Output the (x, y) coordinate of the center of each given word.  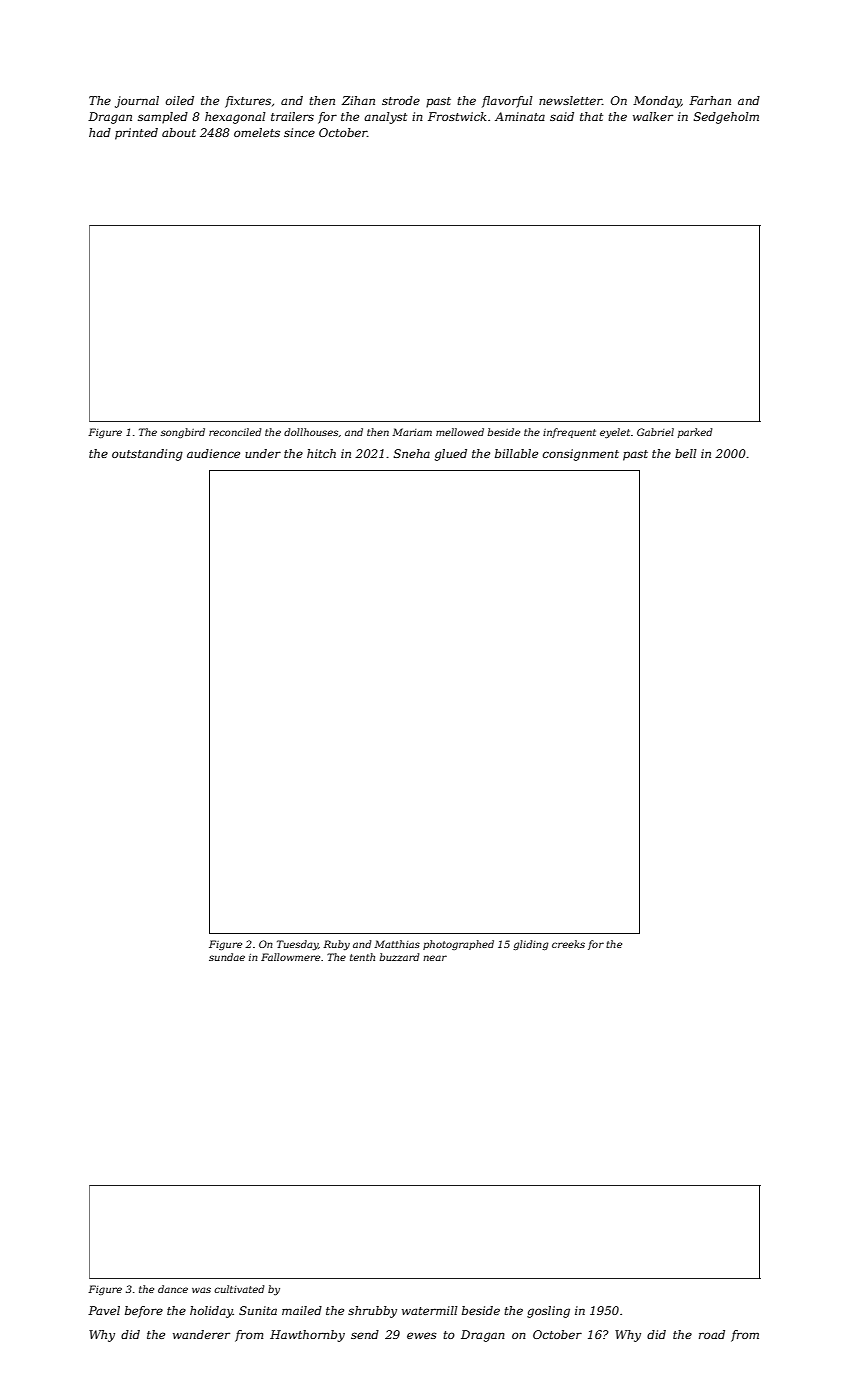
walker (653, 116)
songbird (183, 433)
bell (686, 453)
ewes (422, 1335)
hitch (321, 453)
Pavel (104, 1310)
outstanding (147, 455)
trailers (292, 116)
